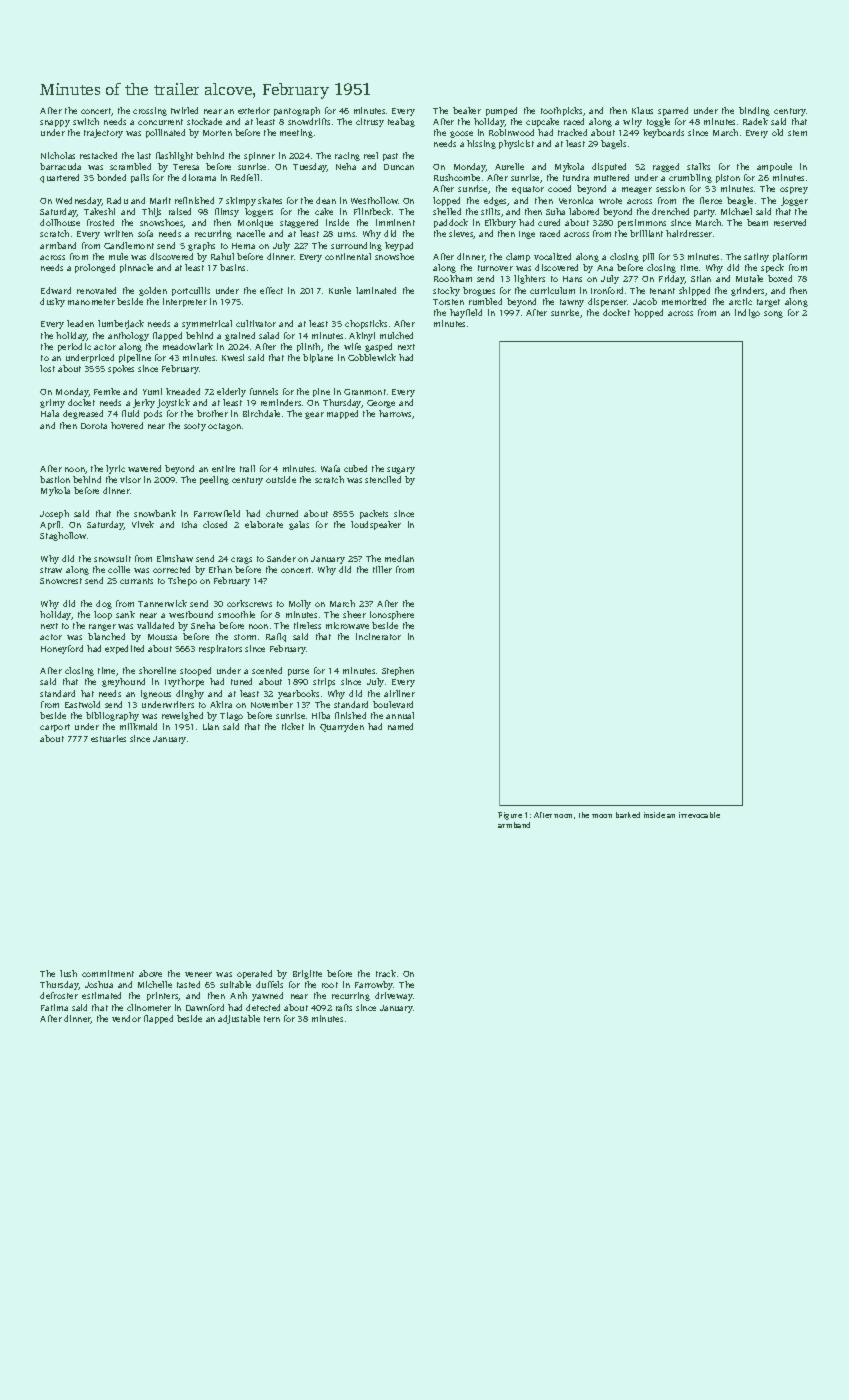  I want to click on shipped, so click(694, 291).
